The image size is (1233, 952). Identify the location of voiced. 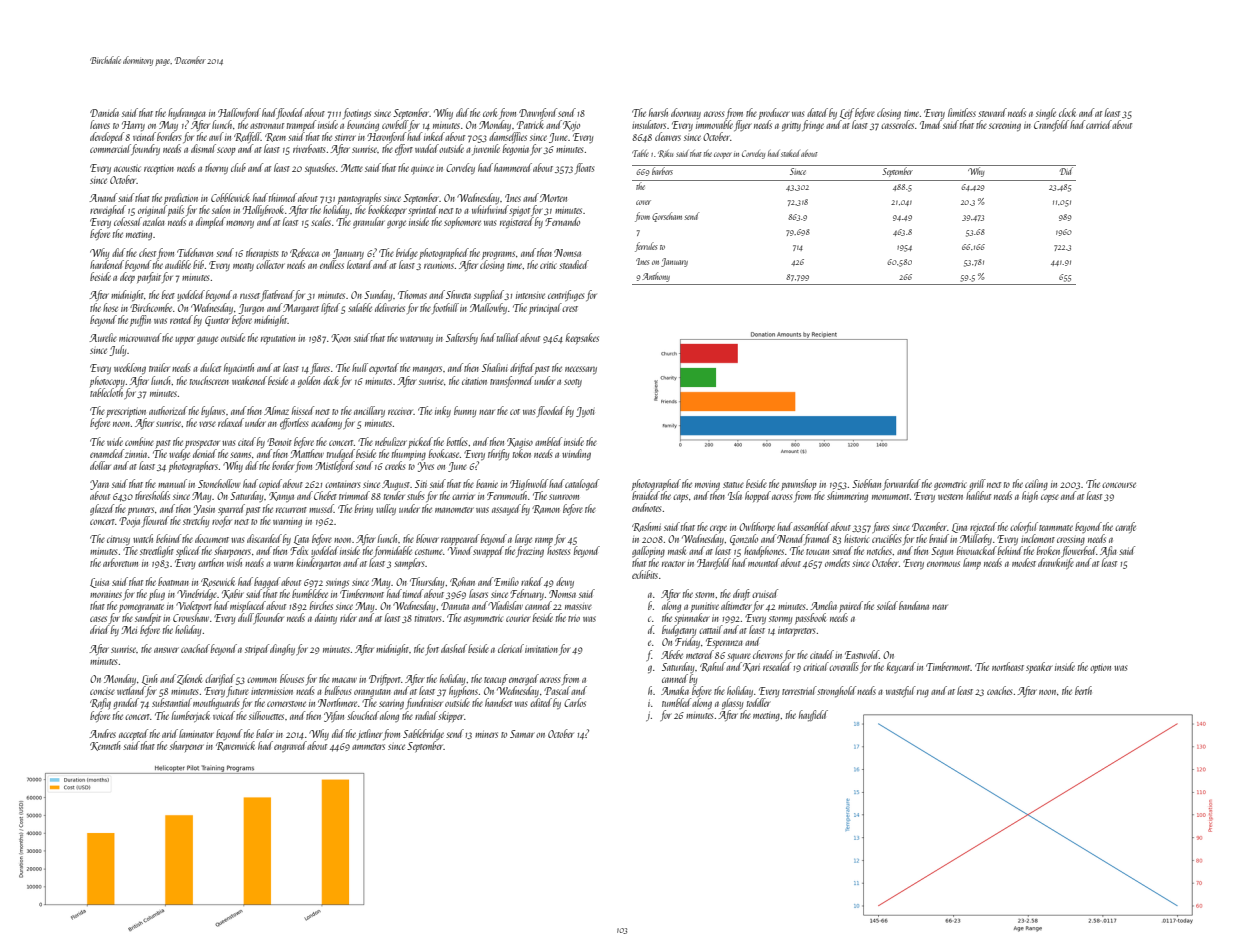
(224, 715).
